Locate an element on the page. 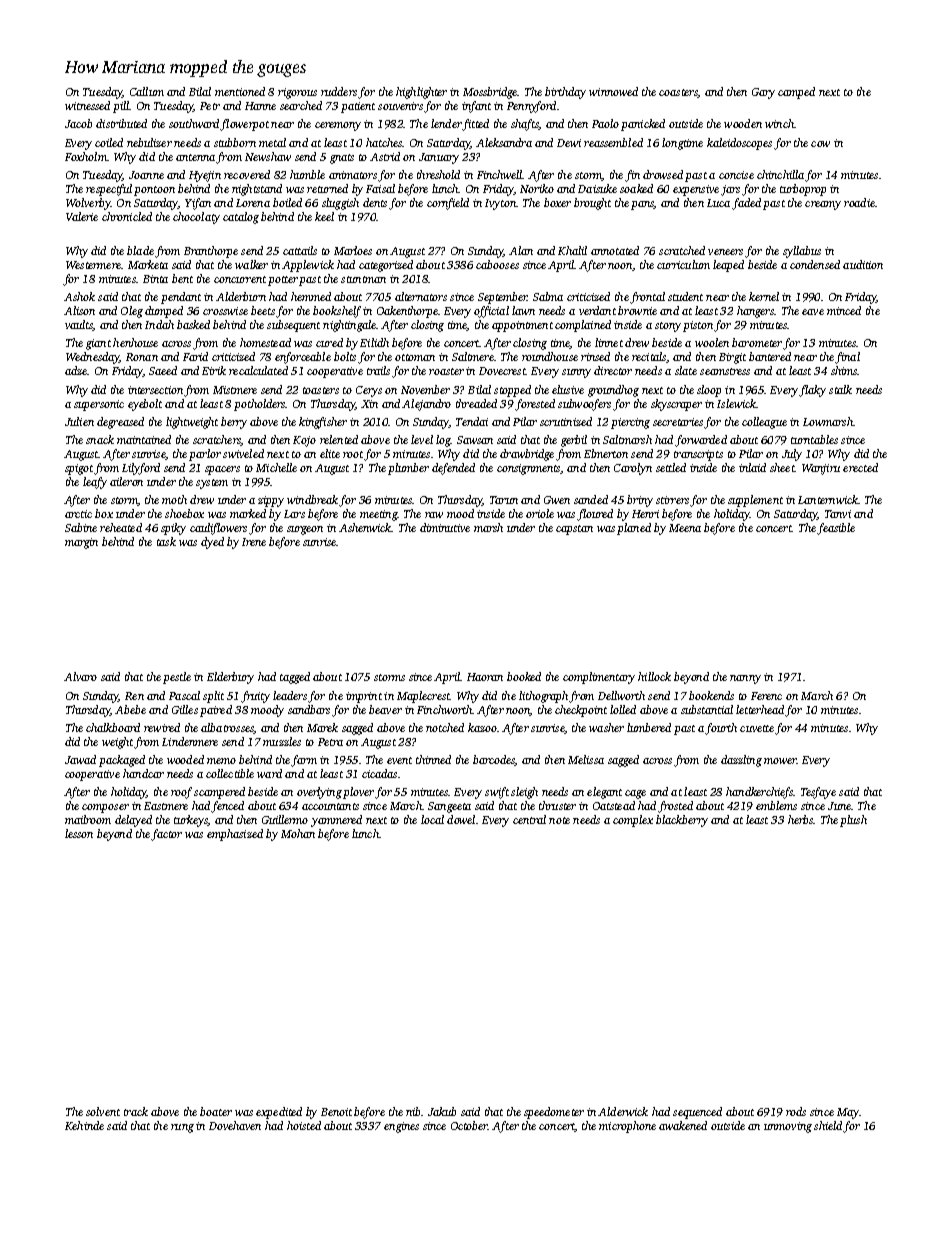  solvent is located at coordinates (103, 1111).
